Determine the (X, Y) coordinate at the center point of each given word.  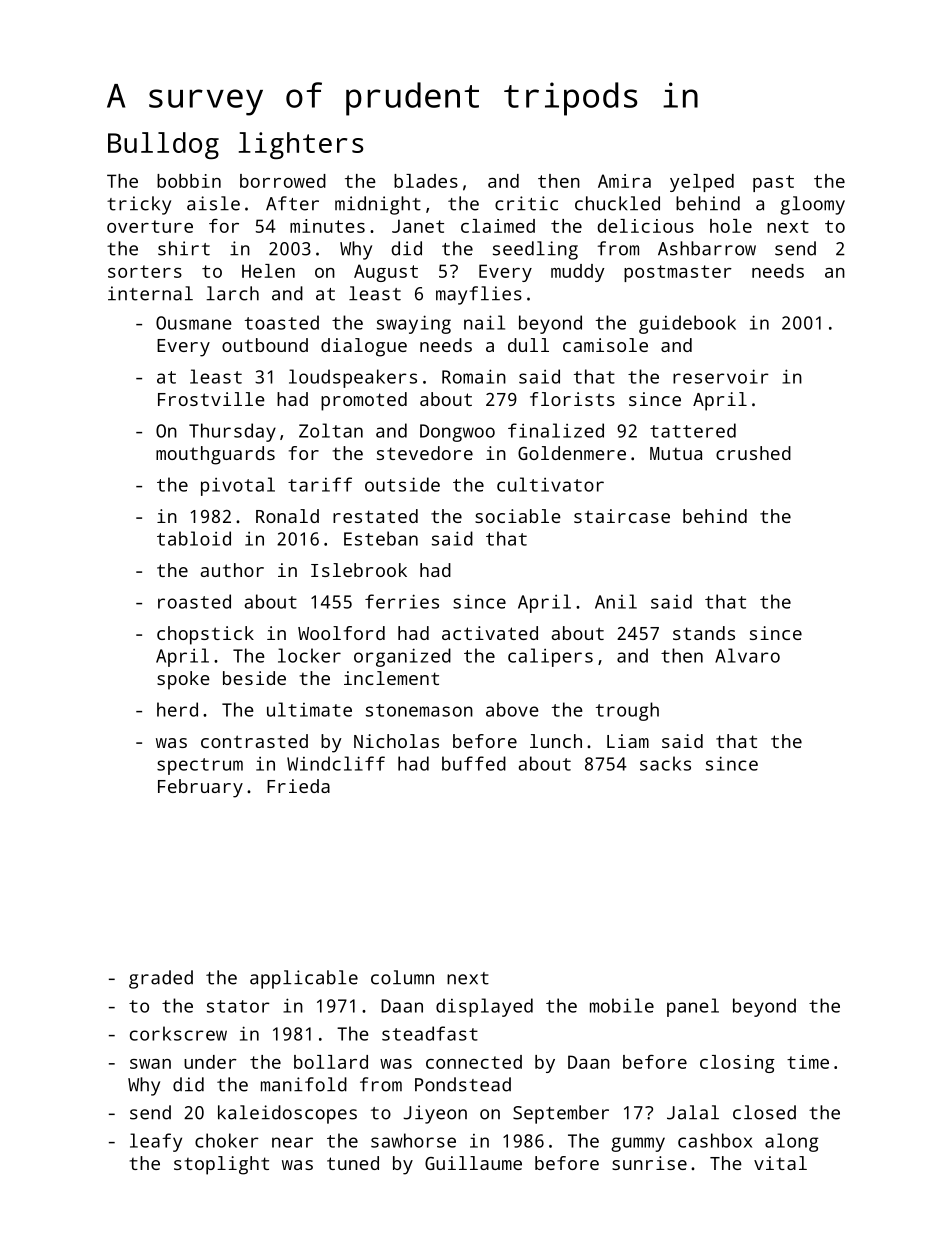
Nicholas (396, 741)
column (402, 977)
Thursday (232, 432)
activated (490, 633)
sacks (665, 763)
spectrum (200, 766)
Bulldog (163, 145)
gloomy (812, 205)
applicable (304, 979)
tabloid (194, 538)
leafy (156, 1142)
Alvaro (747, 655)
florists (572, 399)
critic (526, 203)
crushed (753, 453)
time (808, 1062)
